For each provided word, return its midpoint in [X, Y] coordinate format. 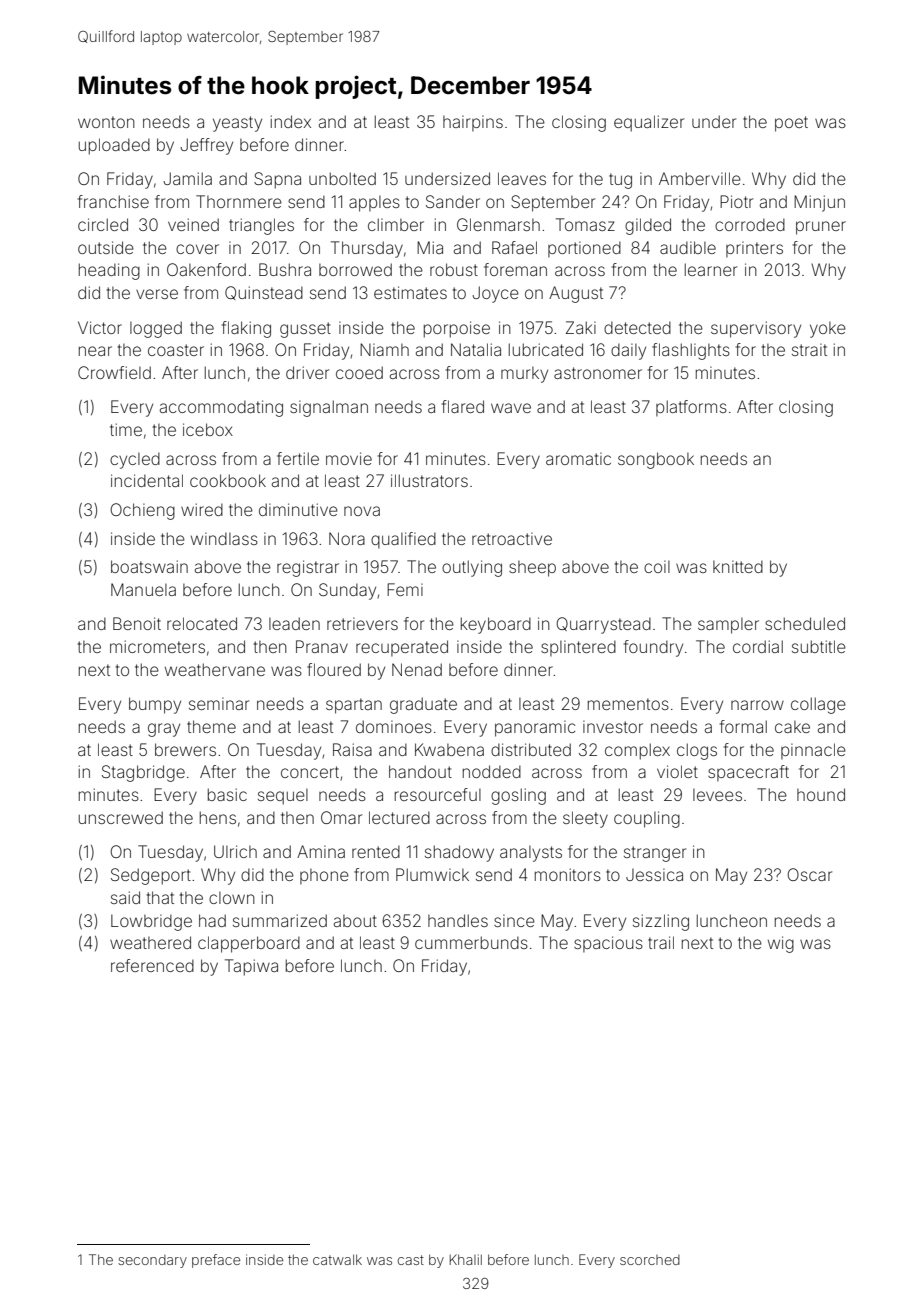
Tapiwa [251, 967]
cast [411, 1260]
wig [781, 944]
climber [396, 224]
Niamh [384, 349]
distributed [531, 749]
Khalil [465, 1259]
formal [743, 726]
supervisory [756, 329]
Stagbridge [143, 773]
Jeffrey [206, 146]
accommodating [221, 408]
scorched [650, 1260]
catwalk [337, 1259]
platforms [691, 408]
